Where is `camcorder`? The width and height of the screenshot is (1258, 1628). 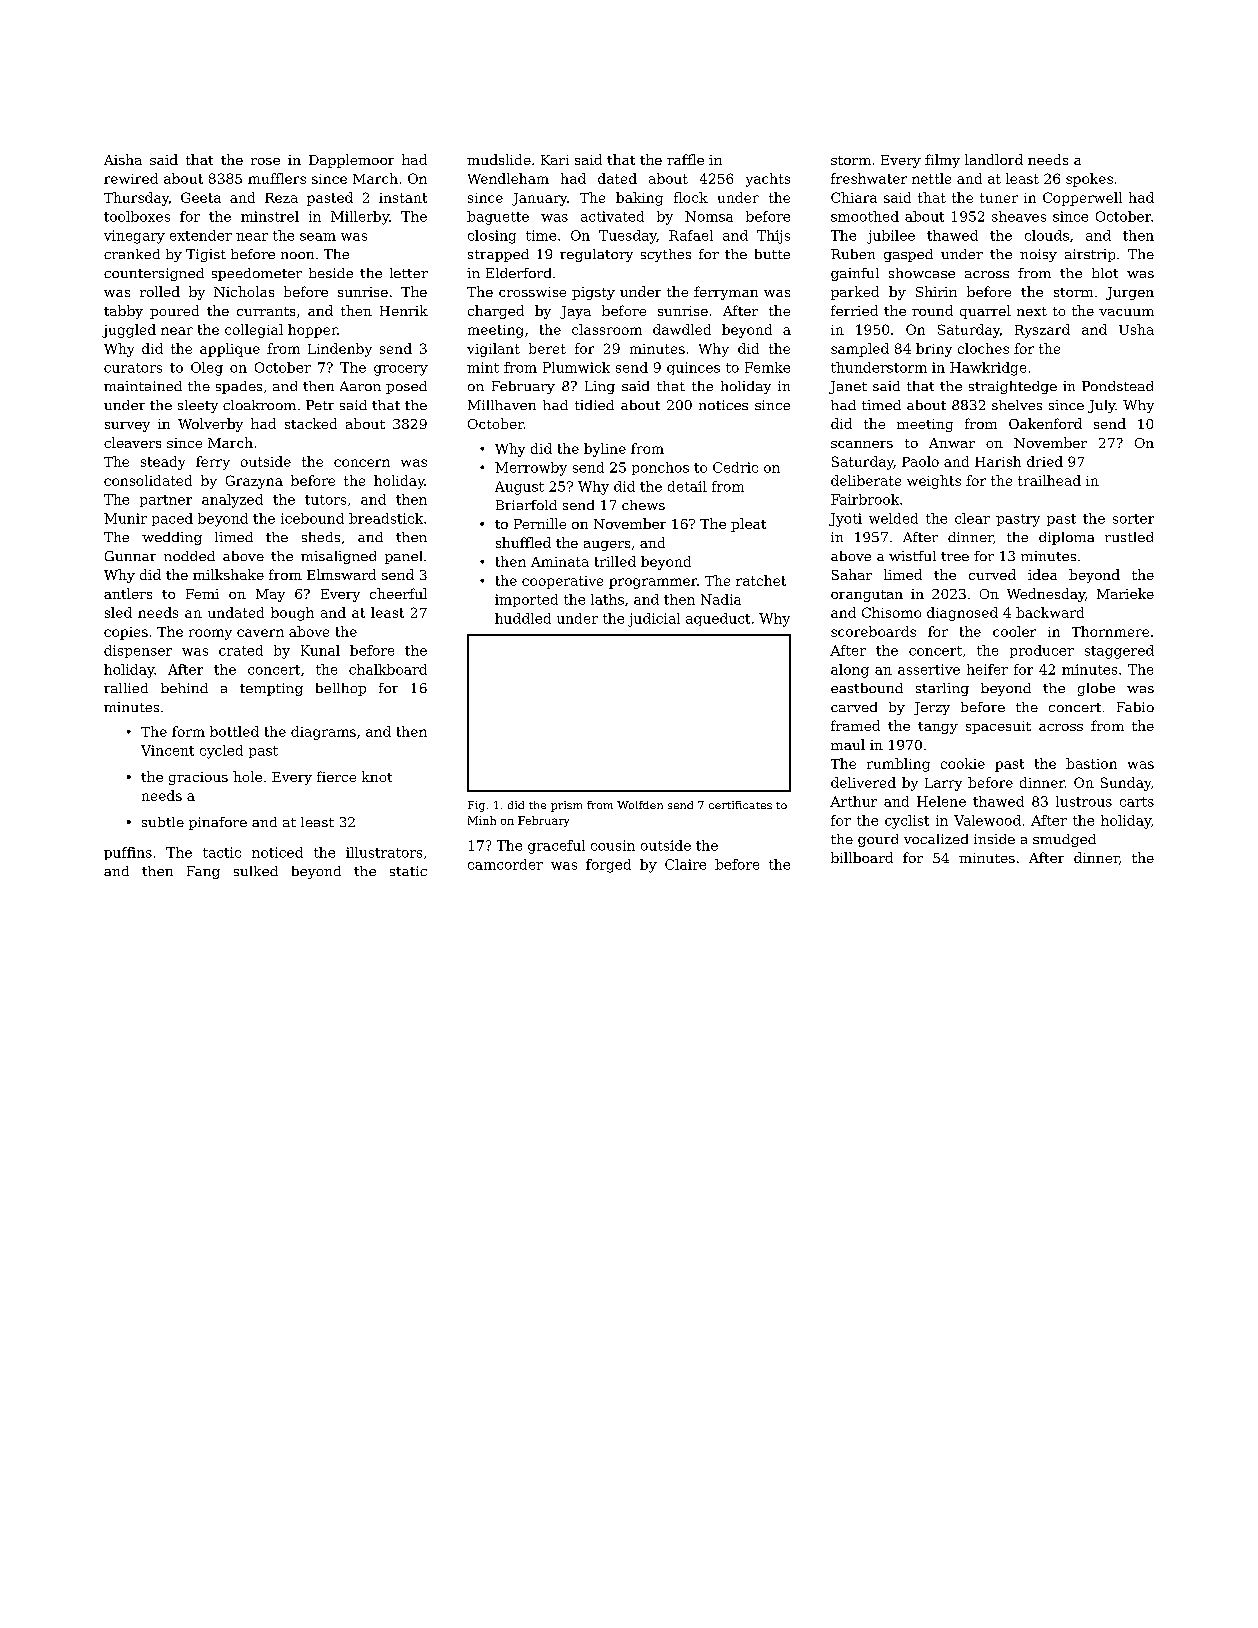
camcorder is located at coordinates (505, 864).
